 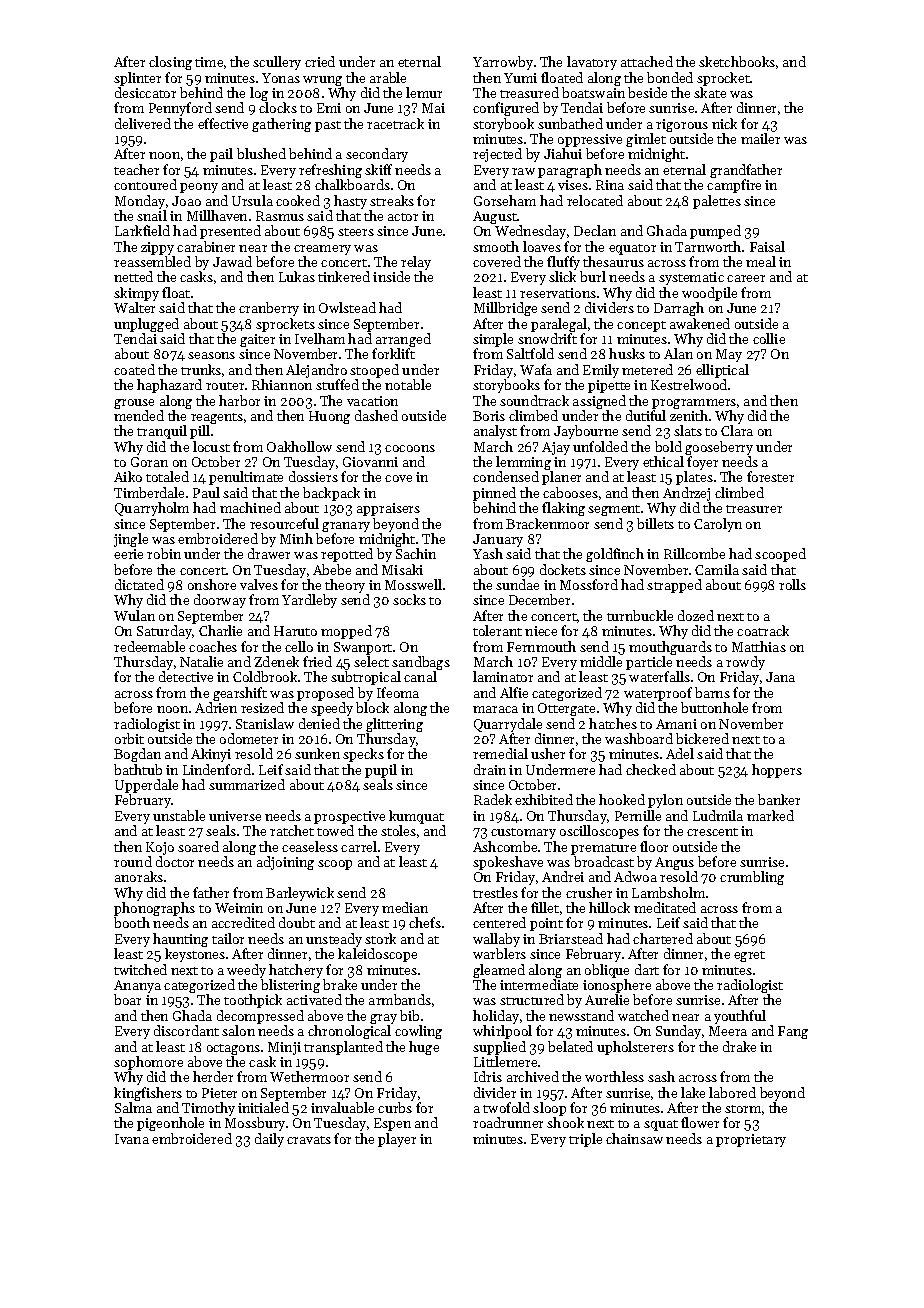 What do you see at coordinates (420, 676) in the image?
I see `canal` at bounding box center [420, 676].
